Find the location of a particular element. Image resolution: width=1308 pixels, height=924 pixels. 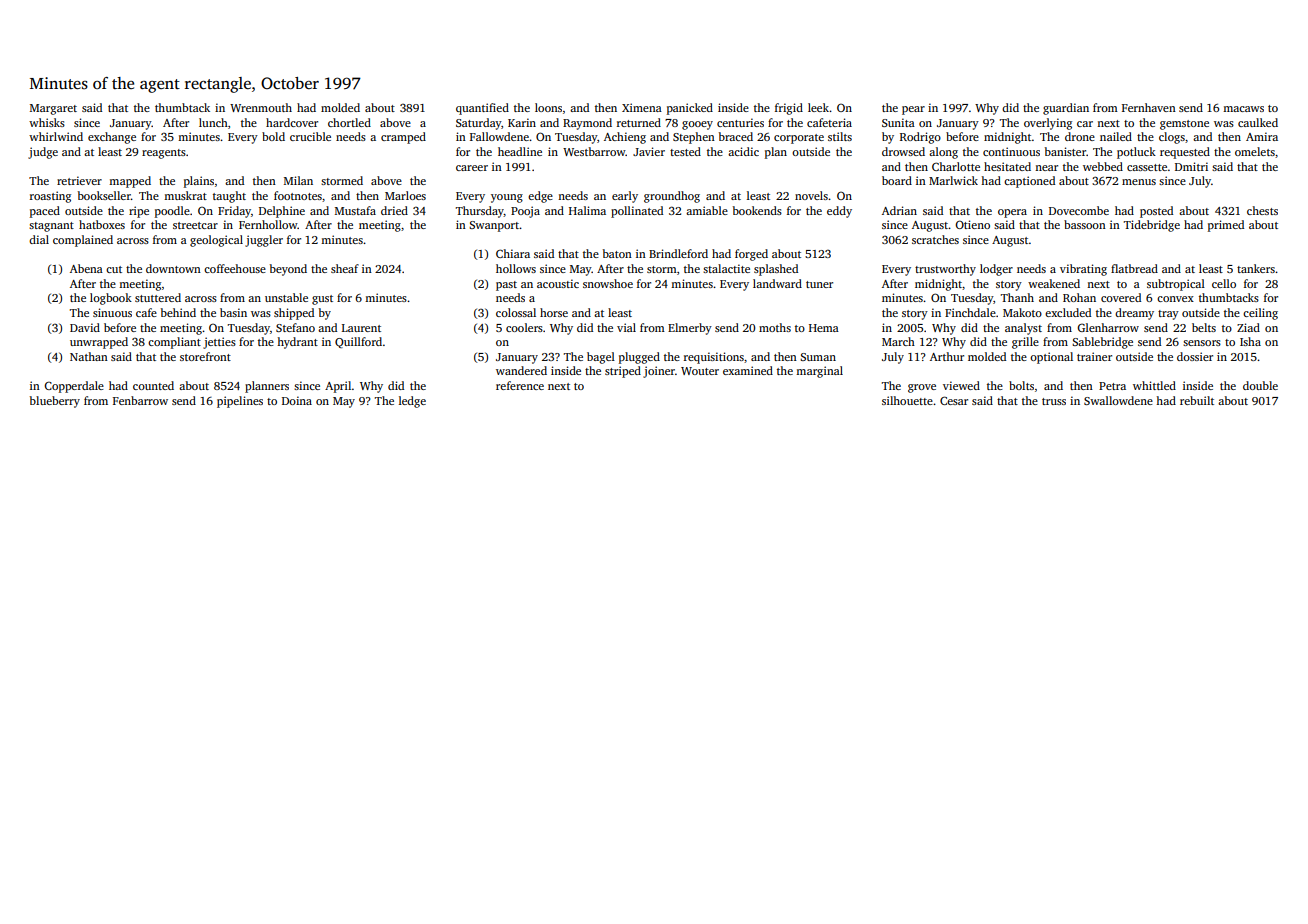

Doina is located at coordinates (297, 400).
